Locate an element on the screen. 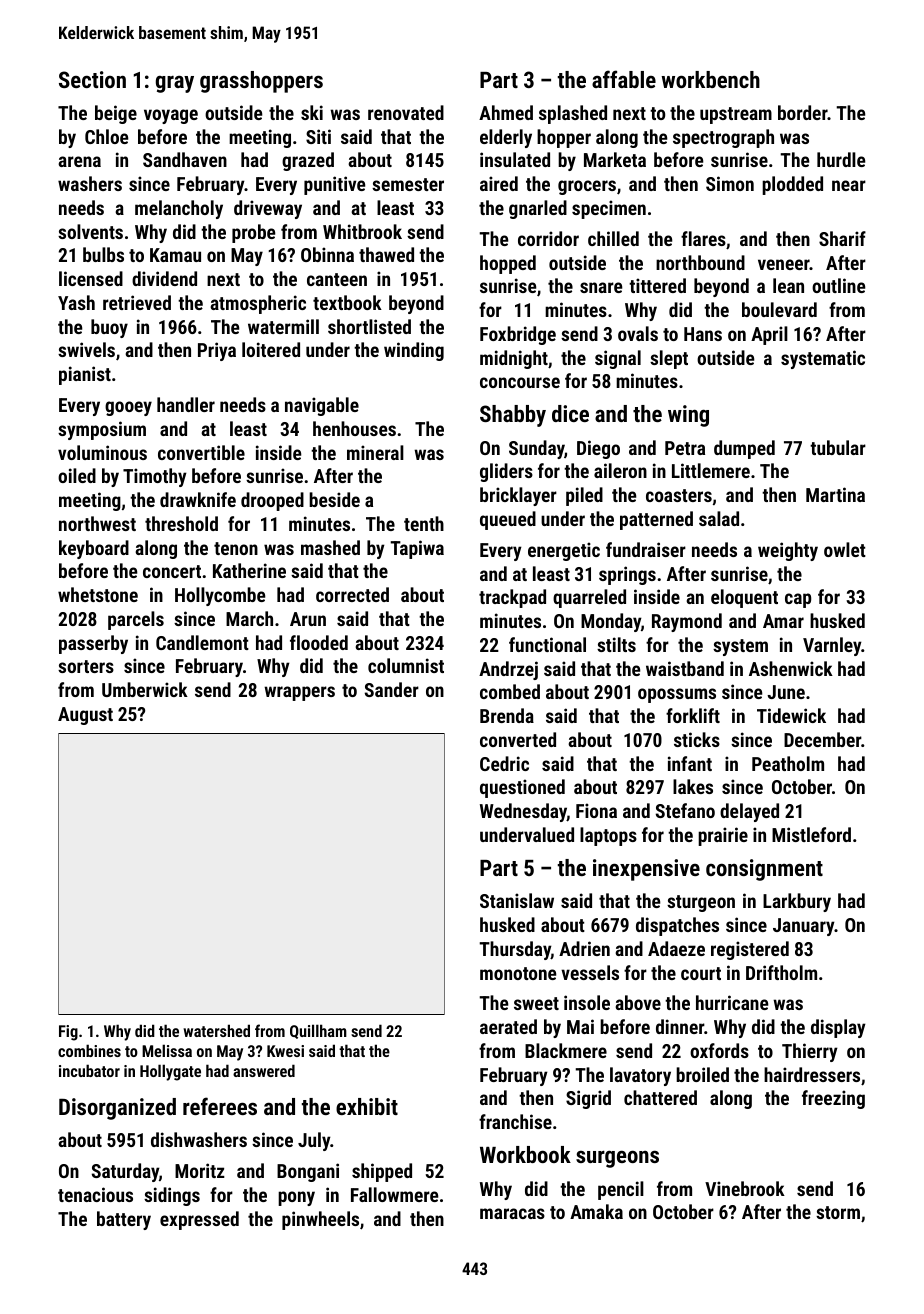  wrappers is located at coordinates (299, 693).
